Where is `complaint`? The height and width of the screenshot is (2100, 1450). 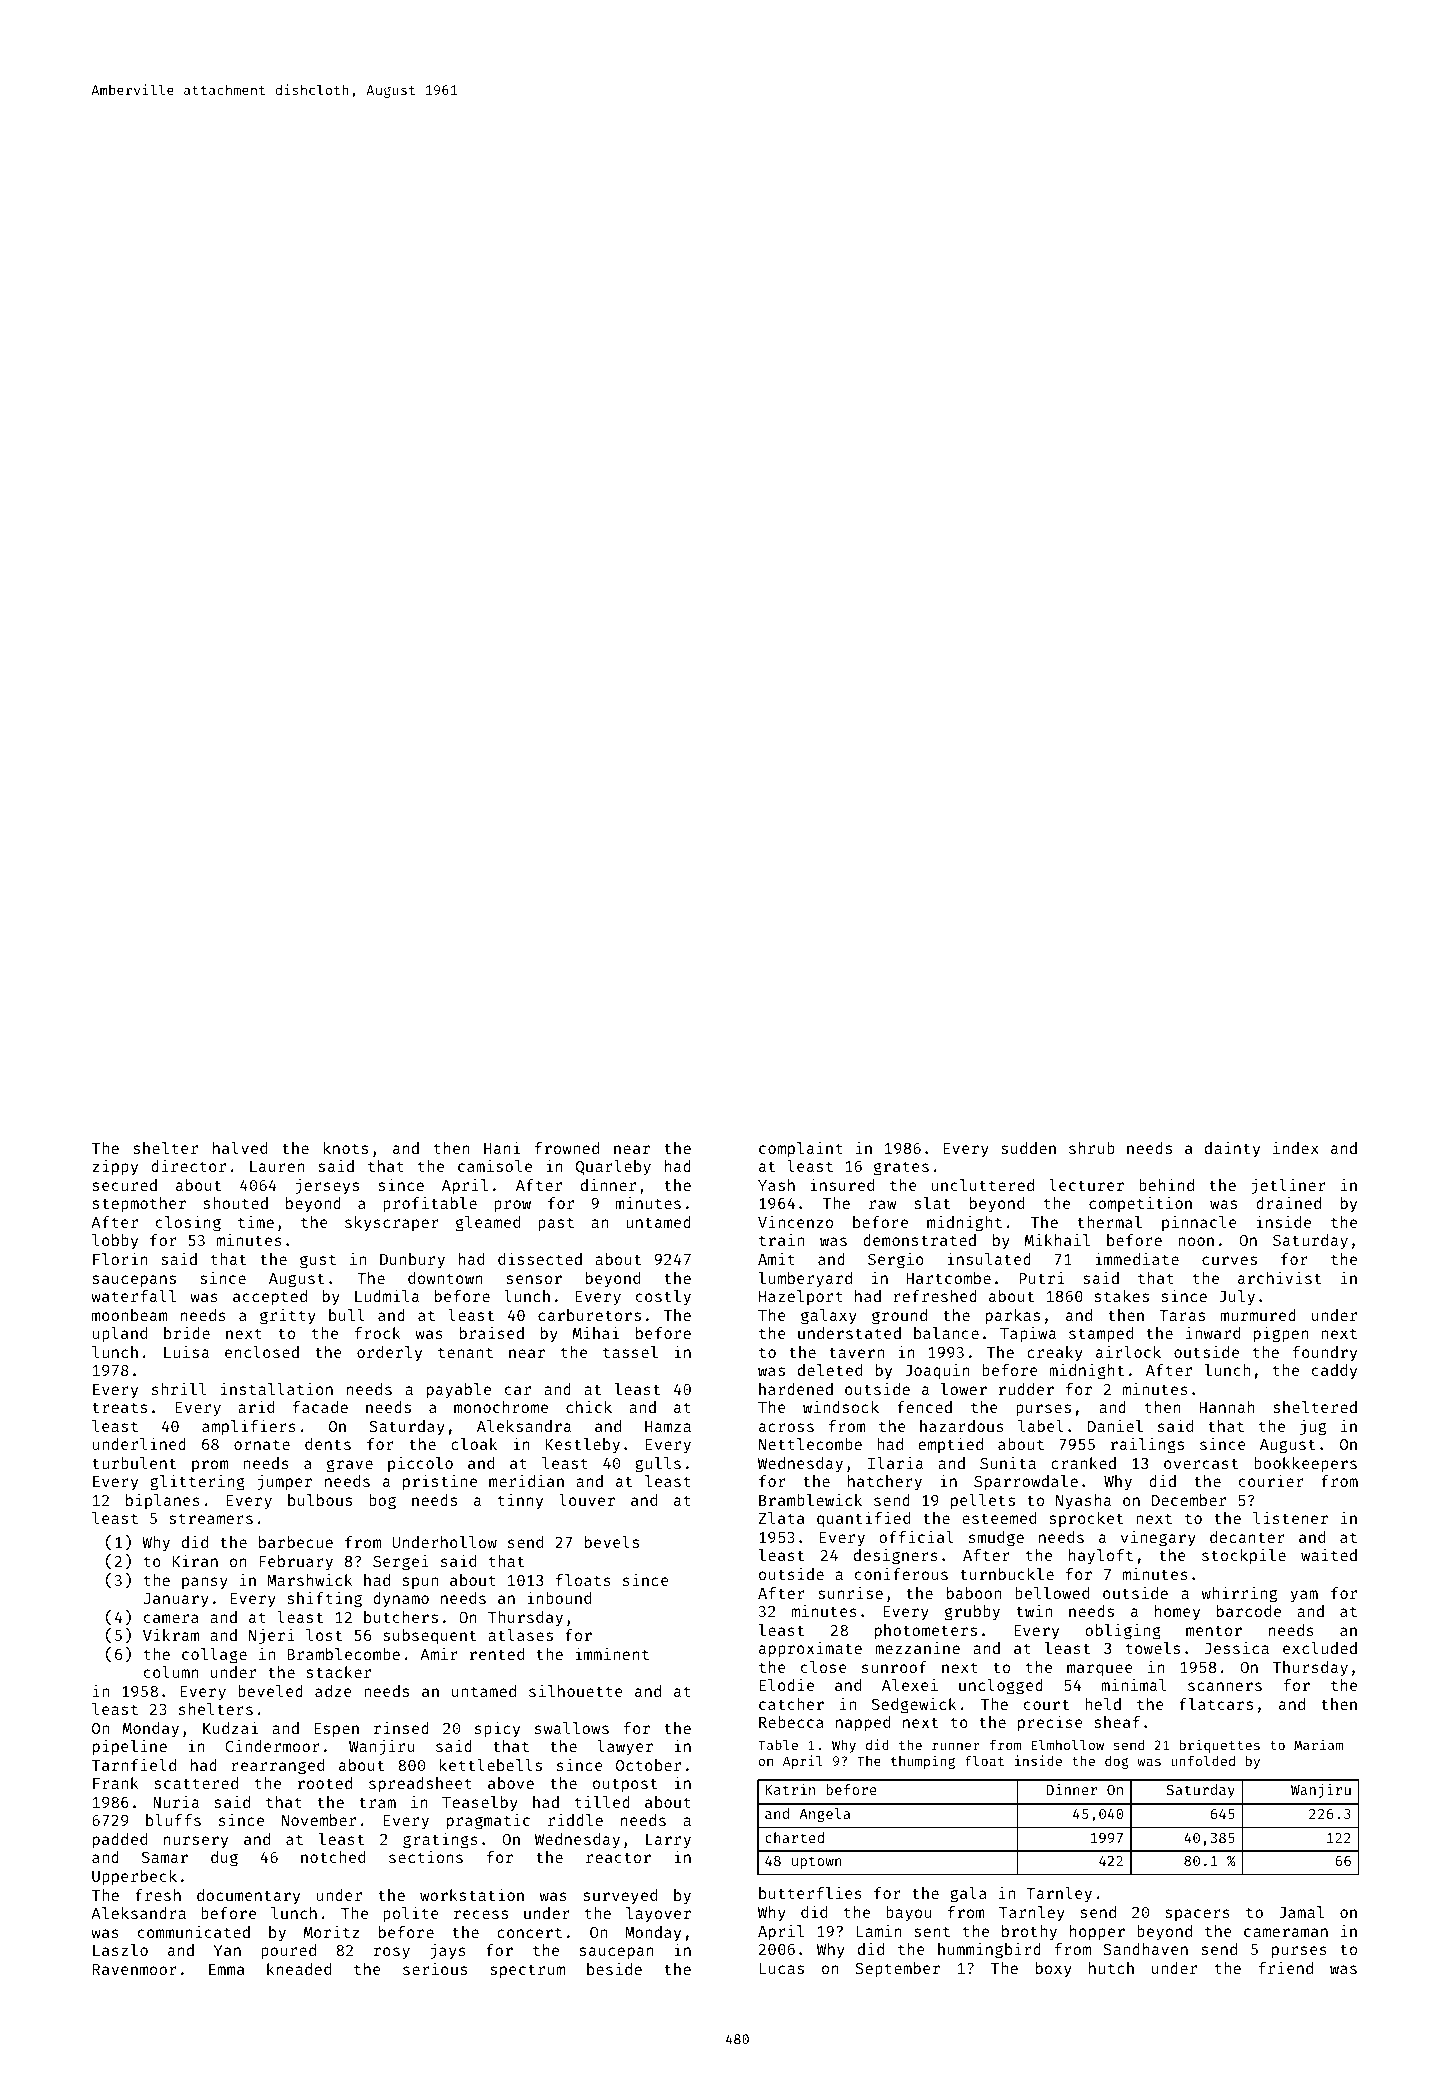
complaint is located at coordinates (801, 1150).
